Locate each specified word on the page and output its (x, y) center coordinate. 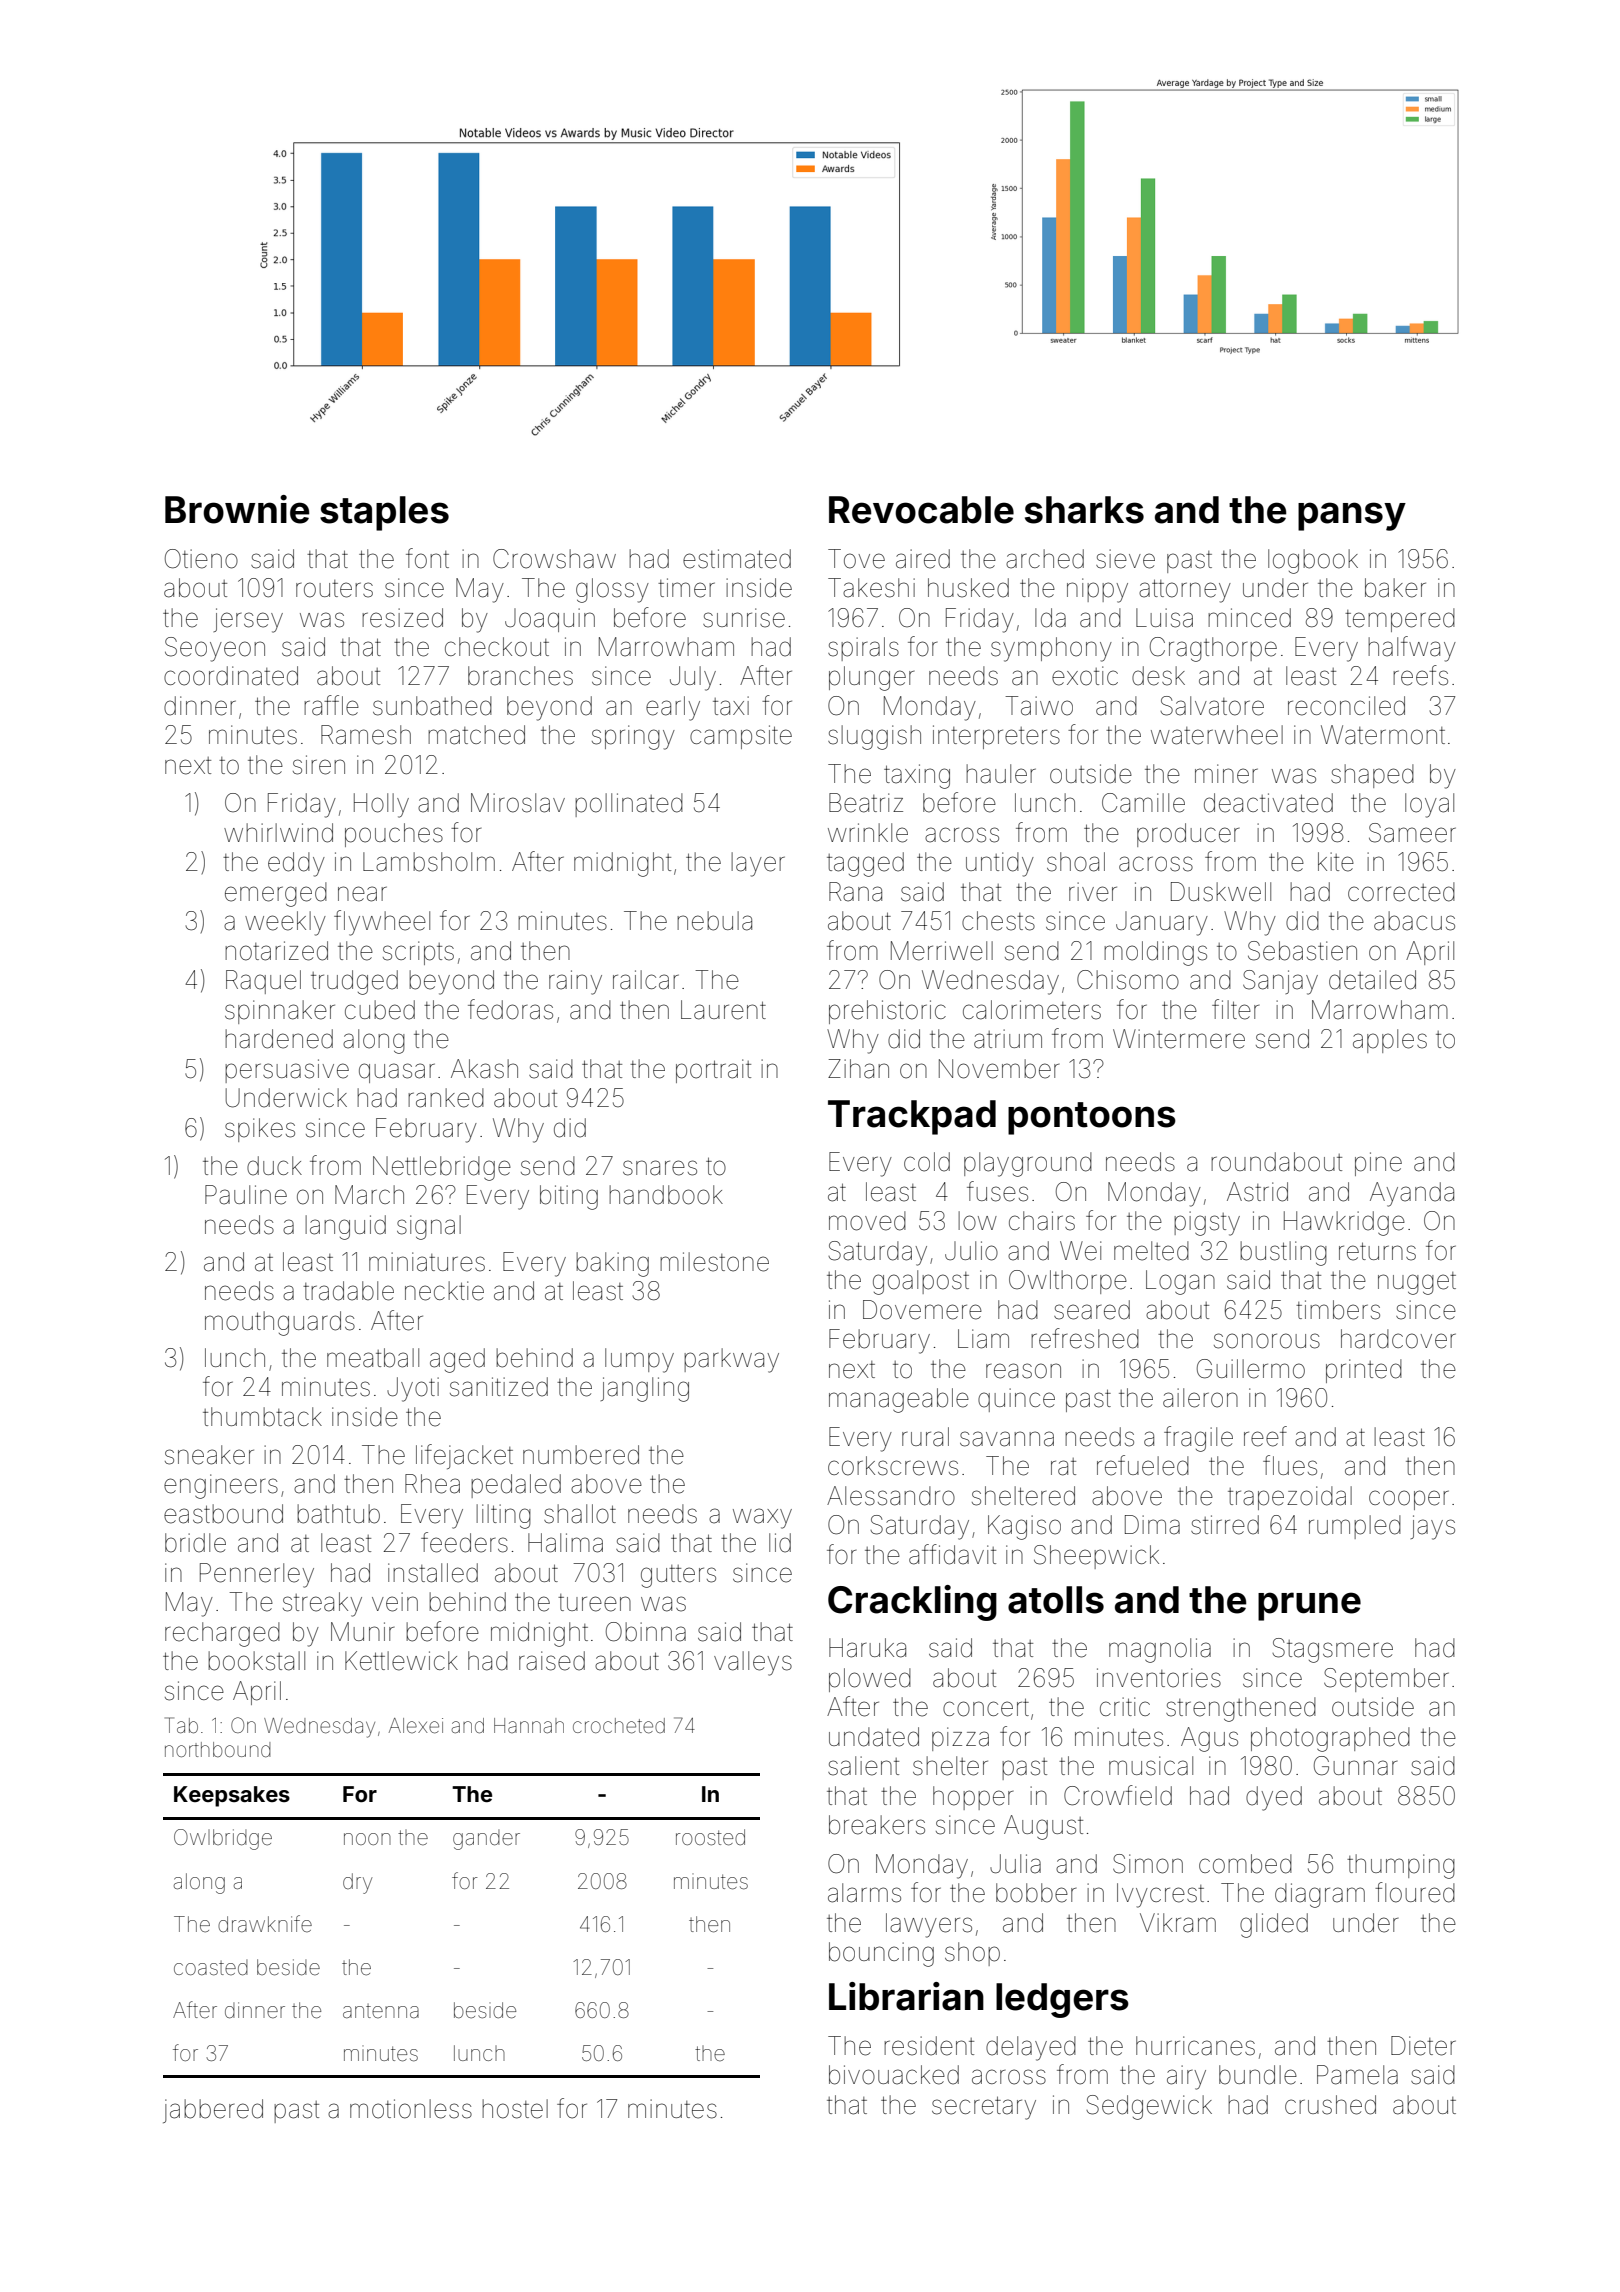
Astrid (1257, 1192)
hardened (279, 1039)
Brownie (237, 509)
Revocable (921, 510)
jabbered (213, 2111)
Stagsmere (1332, 1650)
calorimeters (1032, 1010)
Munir (362, 1631)
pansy (1352, 516)
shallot (580, 1514)
